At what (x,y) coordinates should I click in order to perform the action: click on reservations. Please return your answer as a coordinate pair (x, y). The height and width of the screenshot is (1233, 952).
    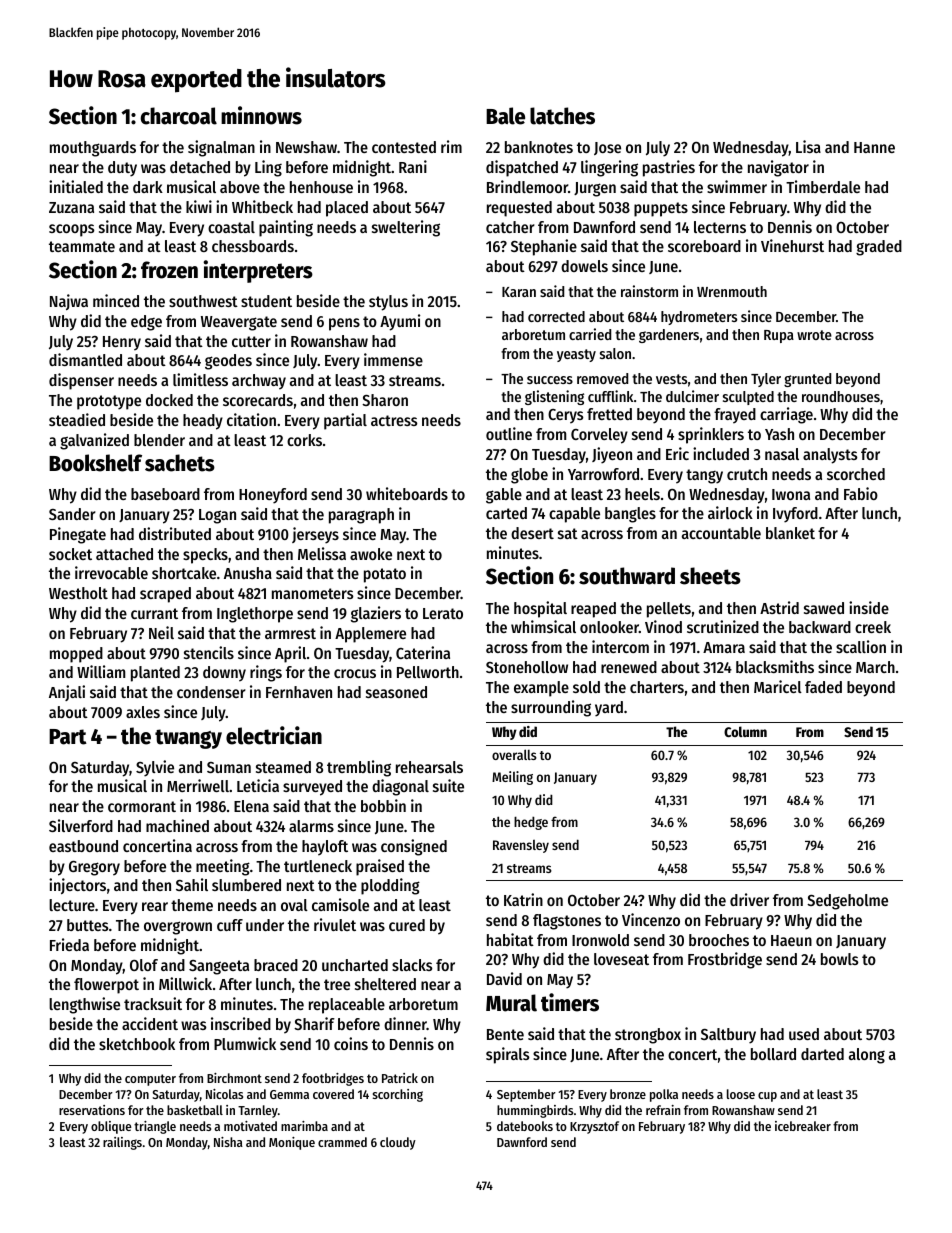
    Looking at the image, I should click on (92, 1110).
